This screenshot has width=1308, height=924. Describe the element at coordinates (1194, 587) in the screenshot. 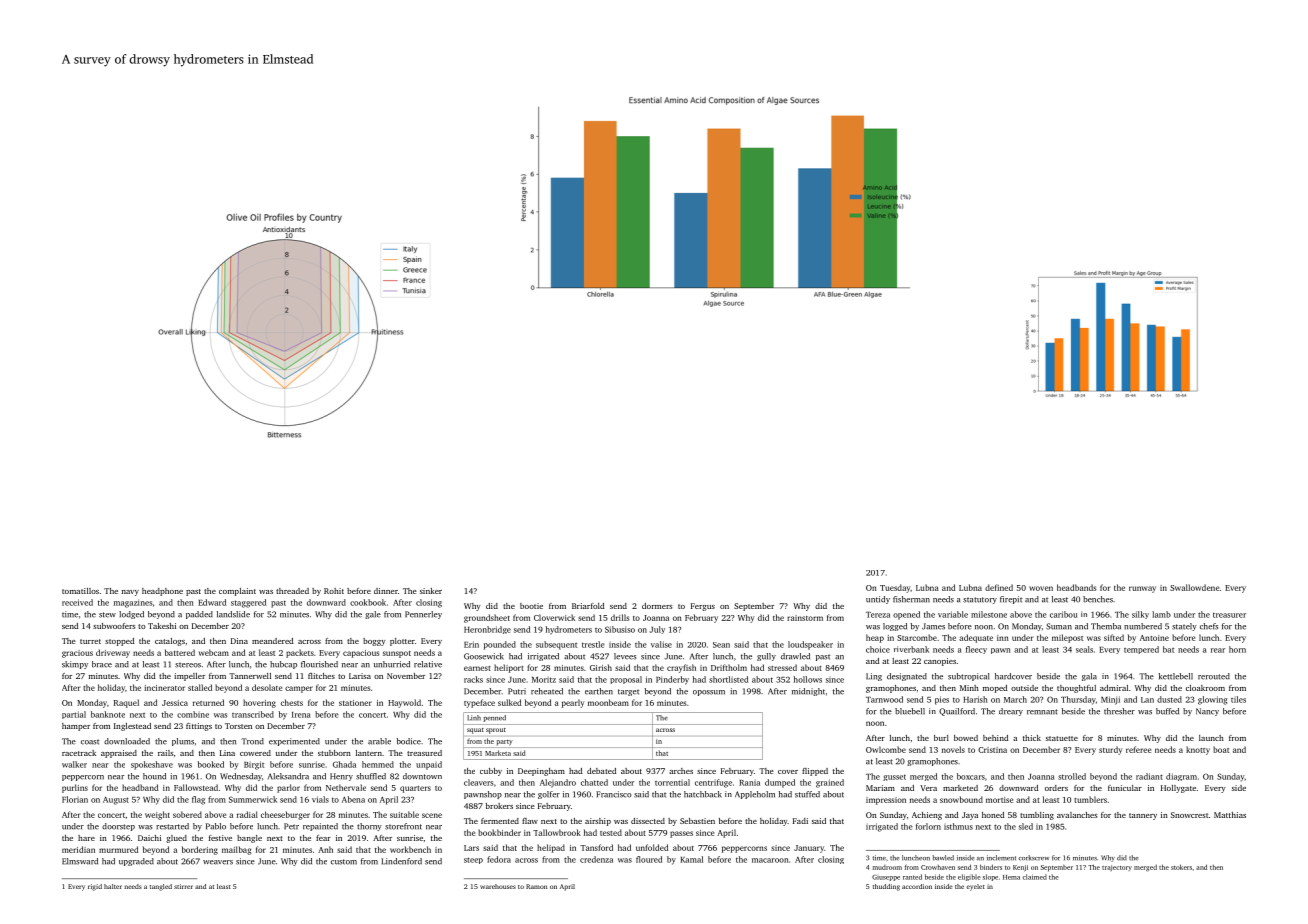

I see `Swallowdene` at that location.
